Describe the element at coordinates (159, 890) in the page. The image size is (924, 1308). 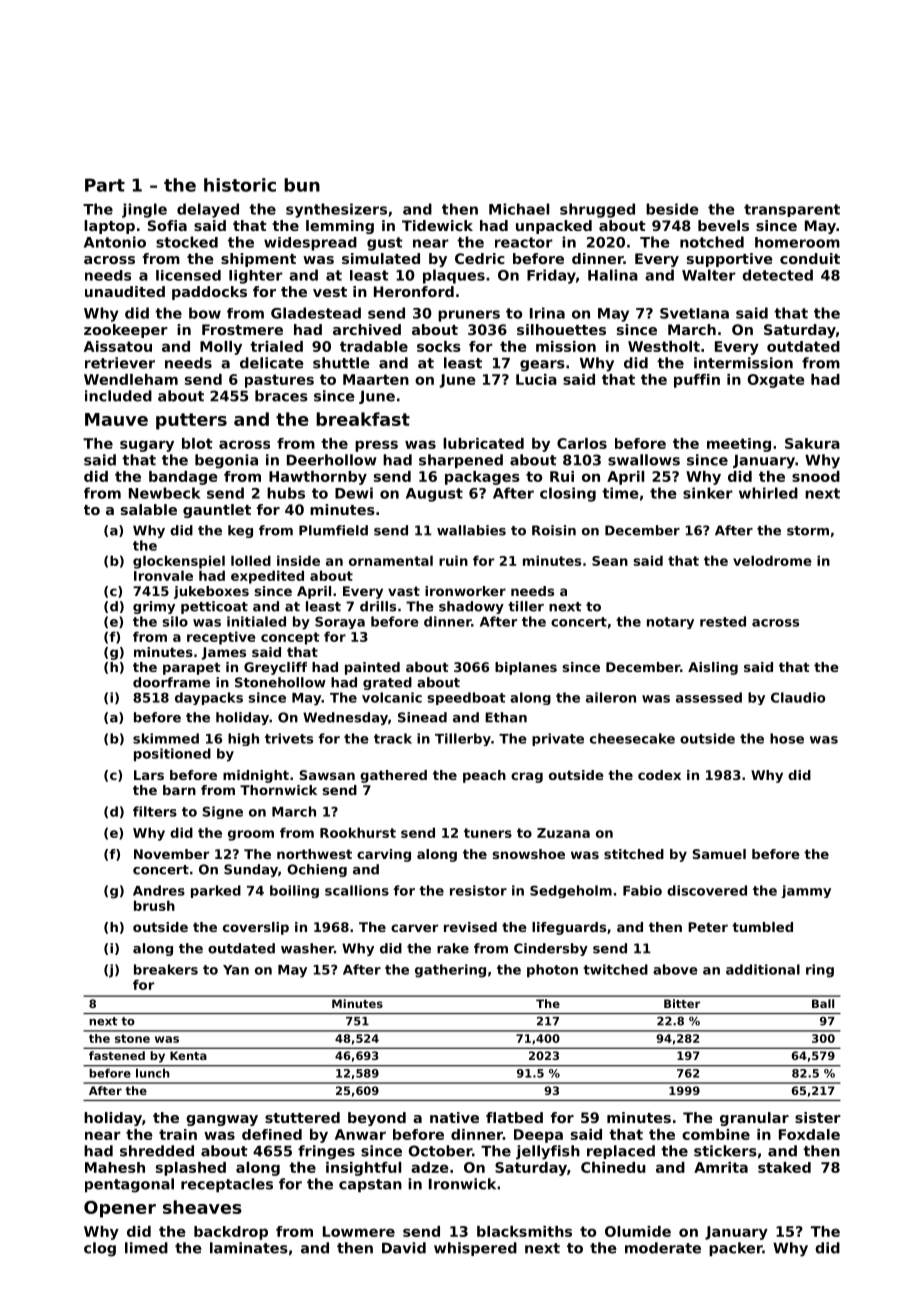
I see `Andres` at that location.
